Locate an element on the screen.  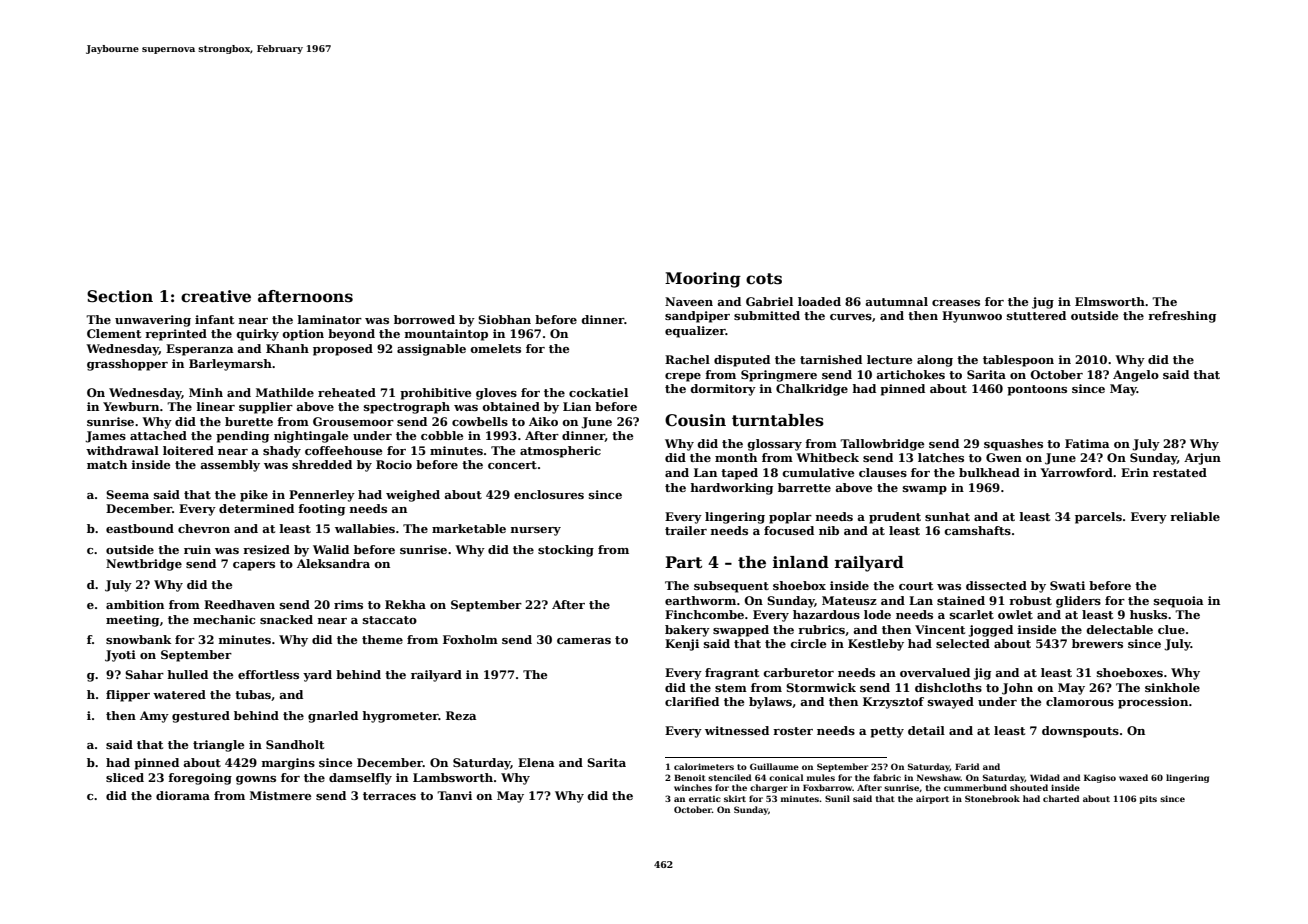
Tanvi is located at coordinates (454, 795).
